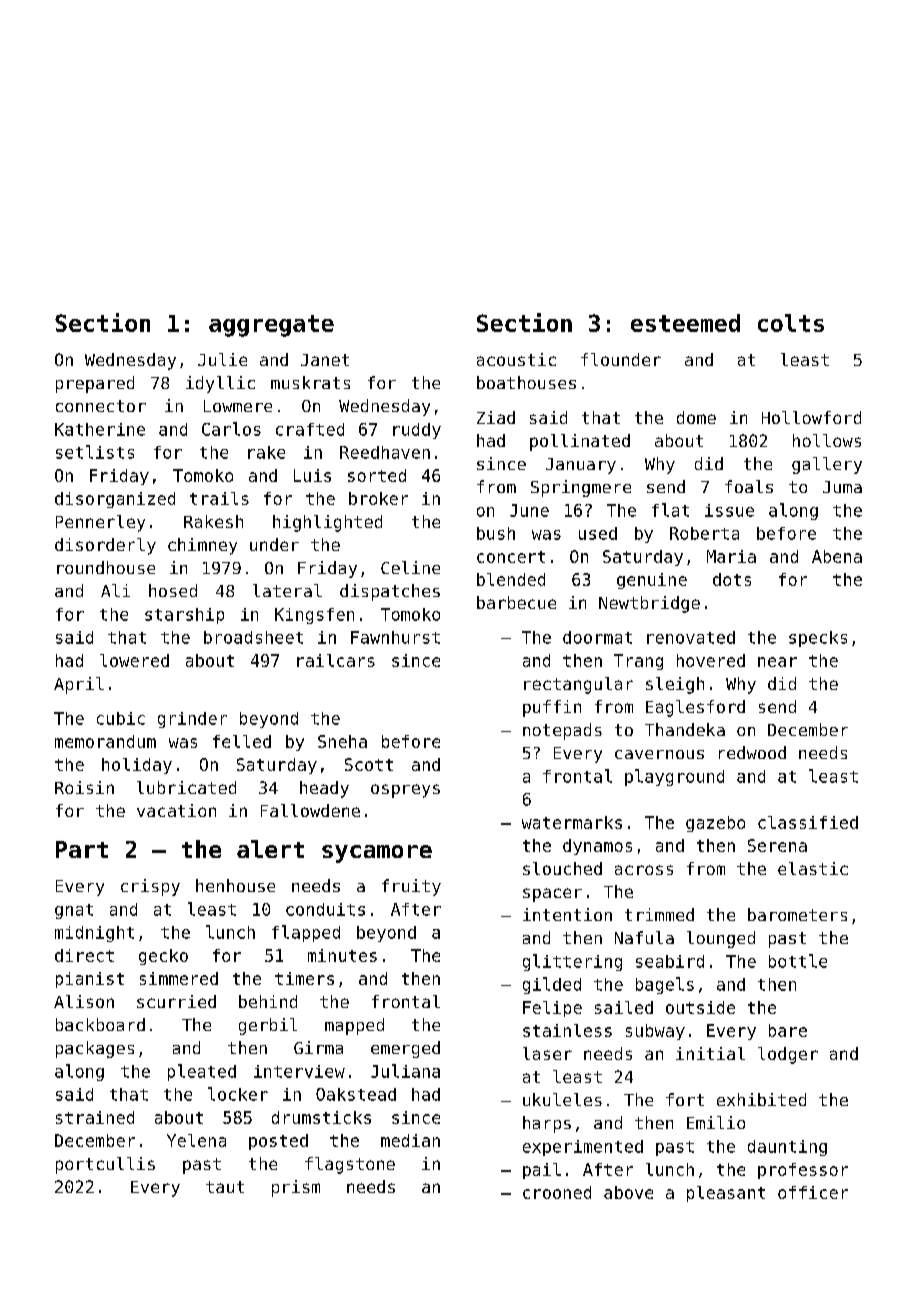 Image resolution: width=917 pixels, height=1303 pixels. I want to click on watermarks, so click(572, 822).
